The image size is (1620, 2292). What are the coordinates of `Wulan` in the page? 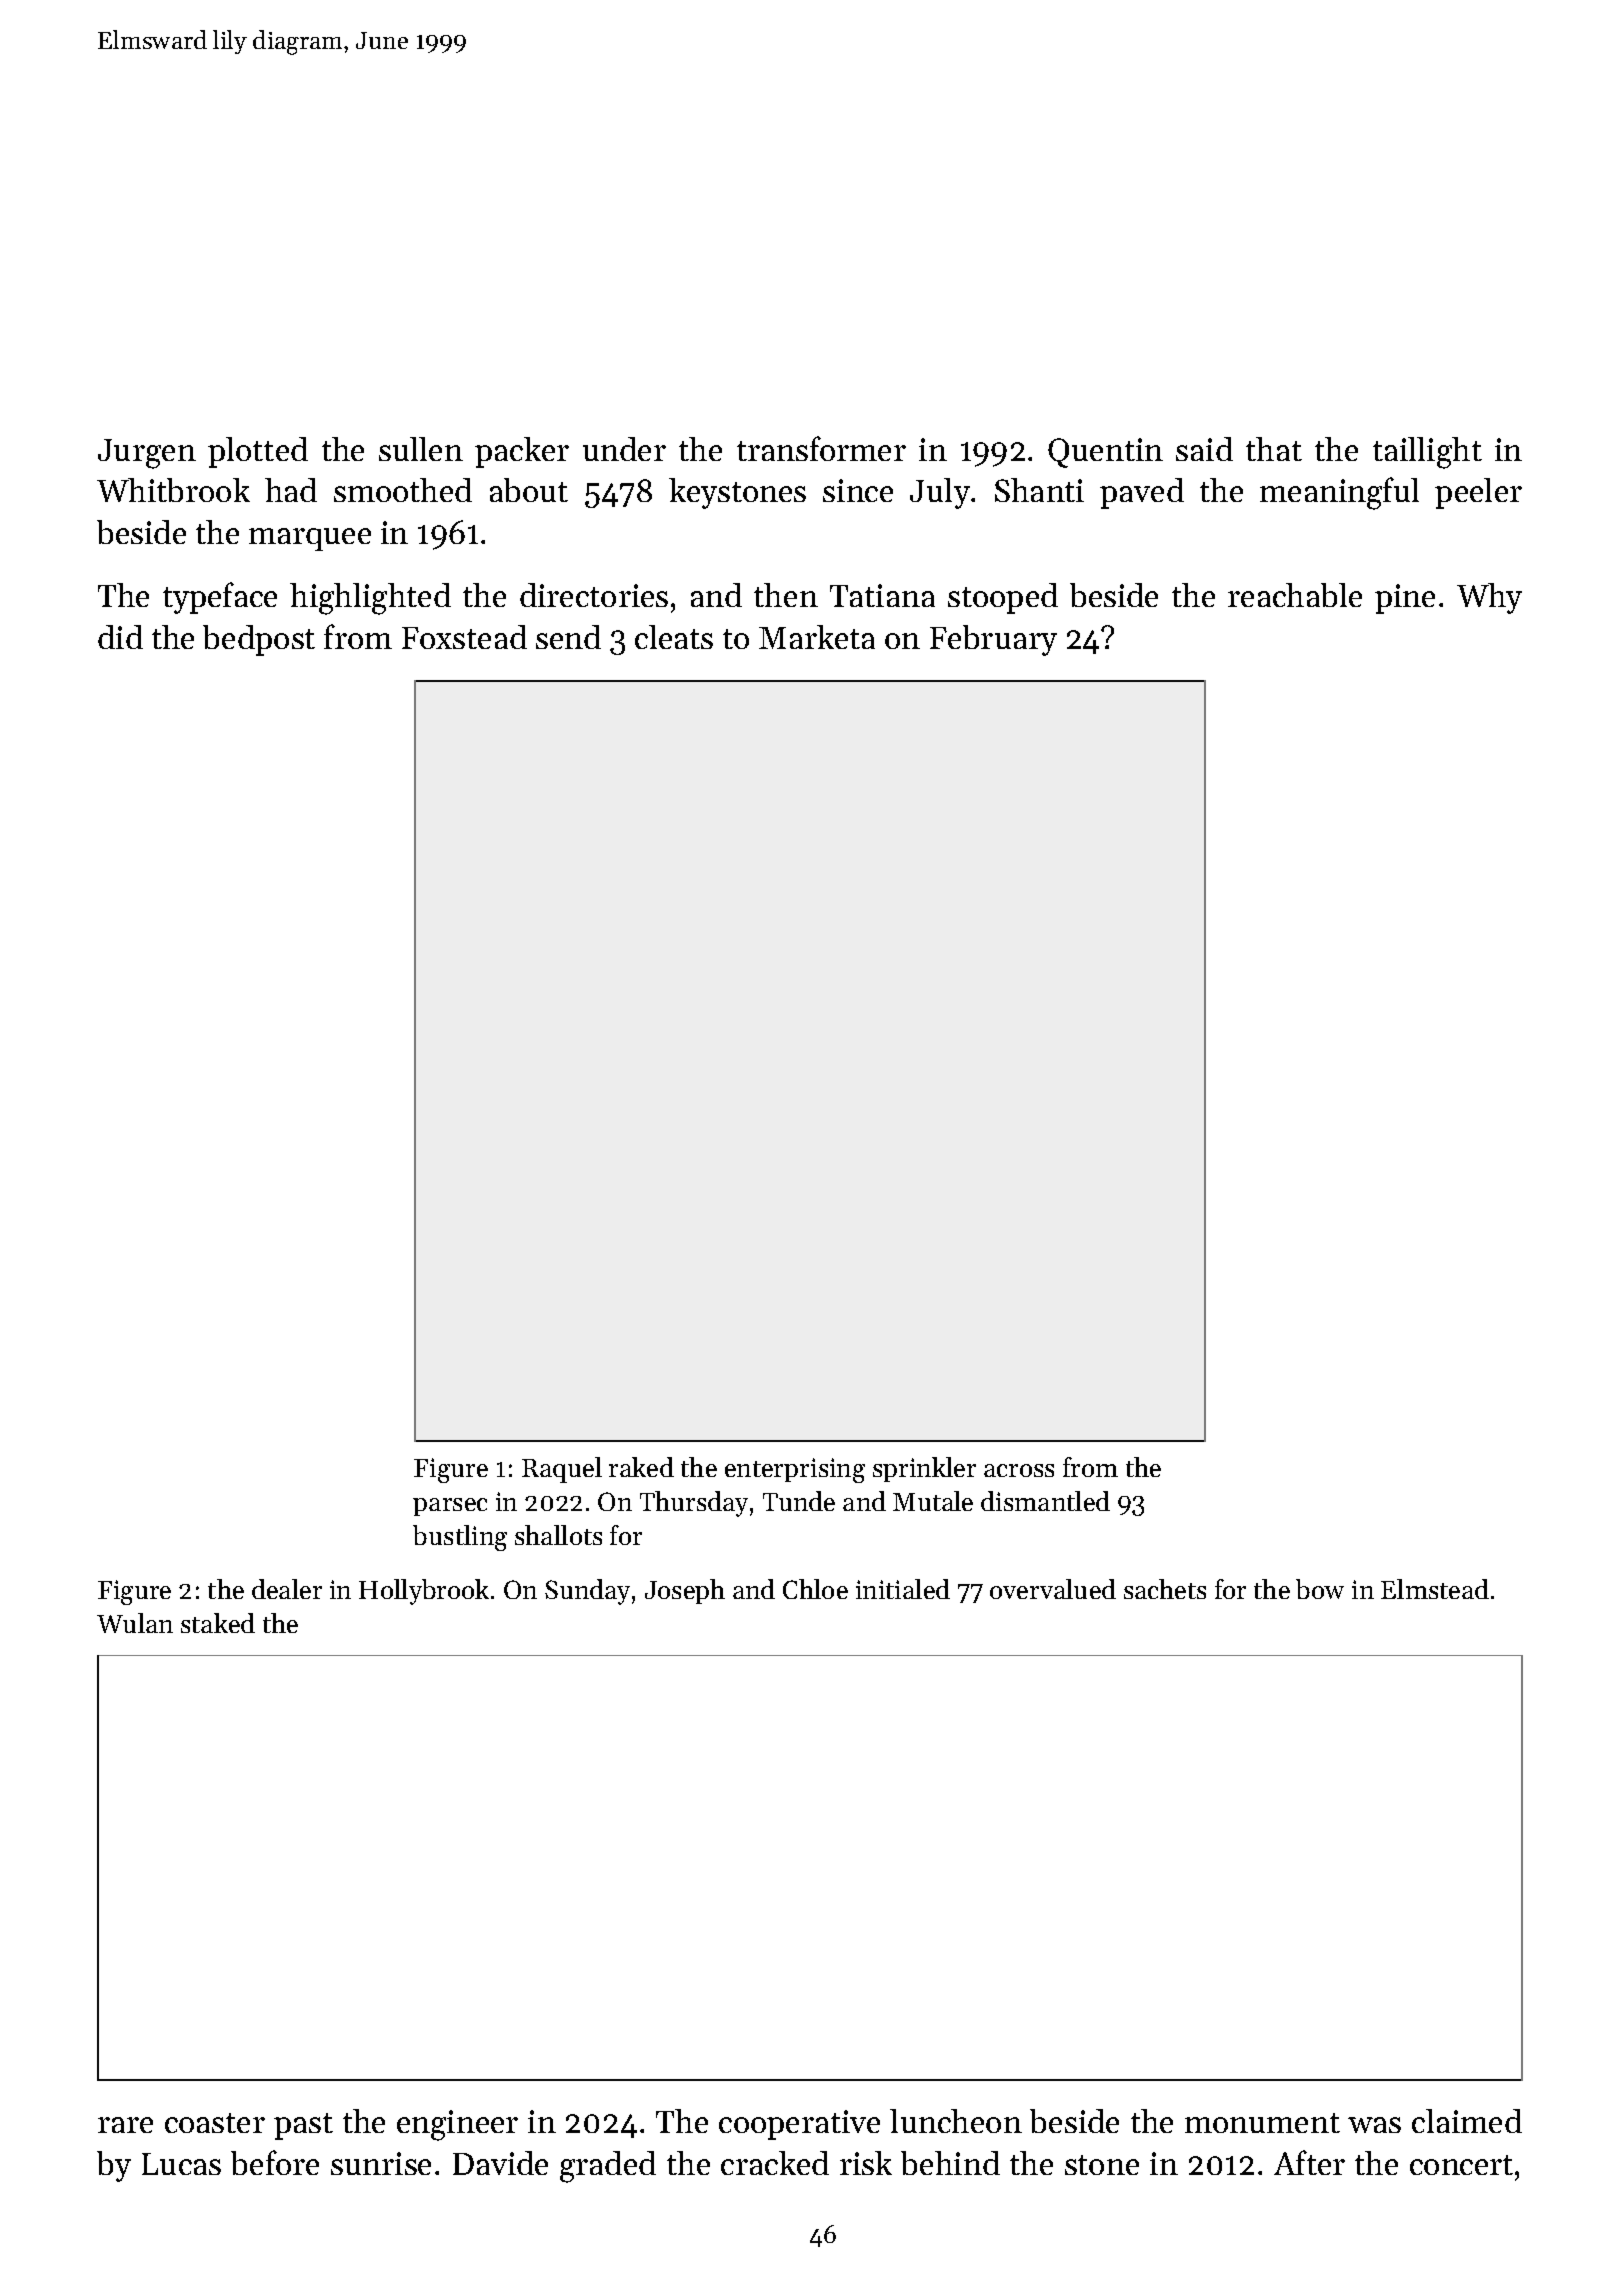 It's located at (135, 1623).
